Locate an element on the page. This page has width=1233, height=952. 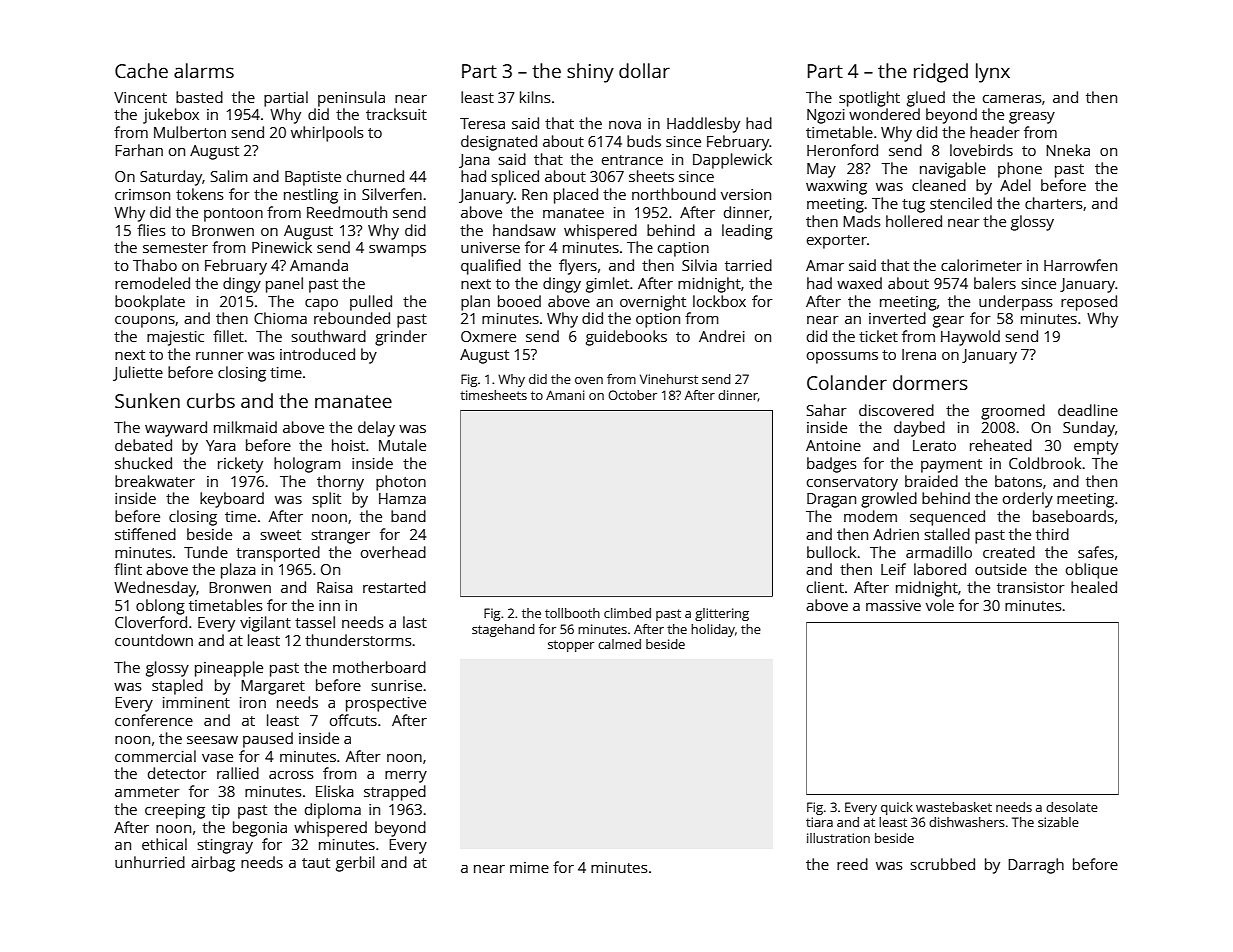
pontoon is located at coordinates (233, 215).
